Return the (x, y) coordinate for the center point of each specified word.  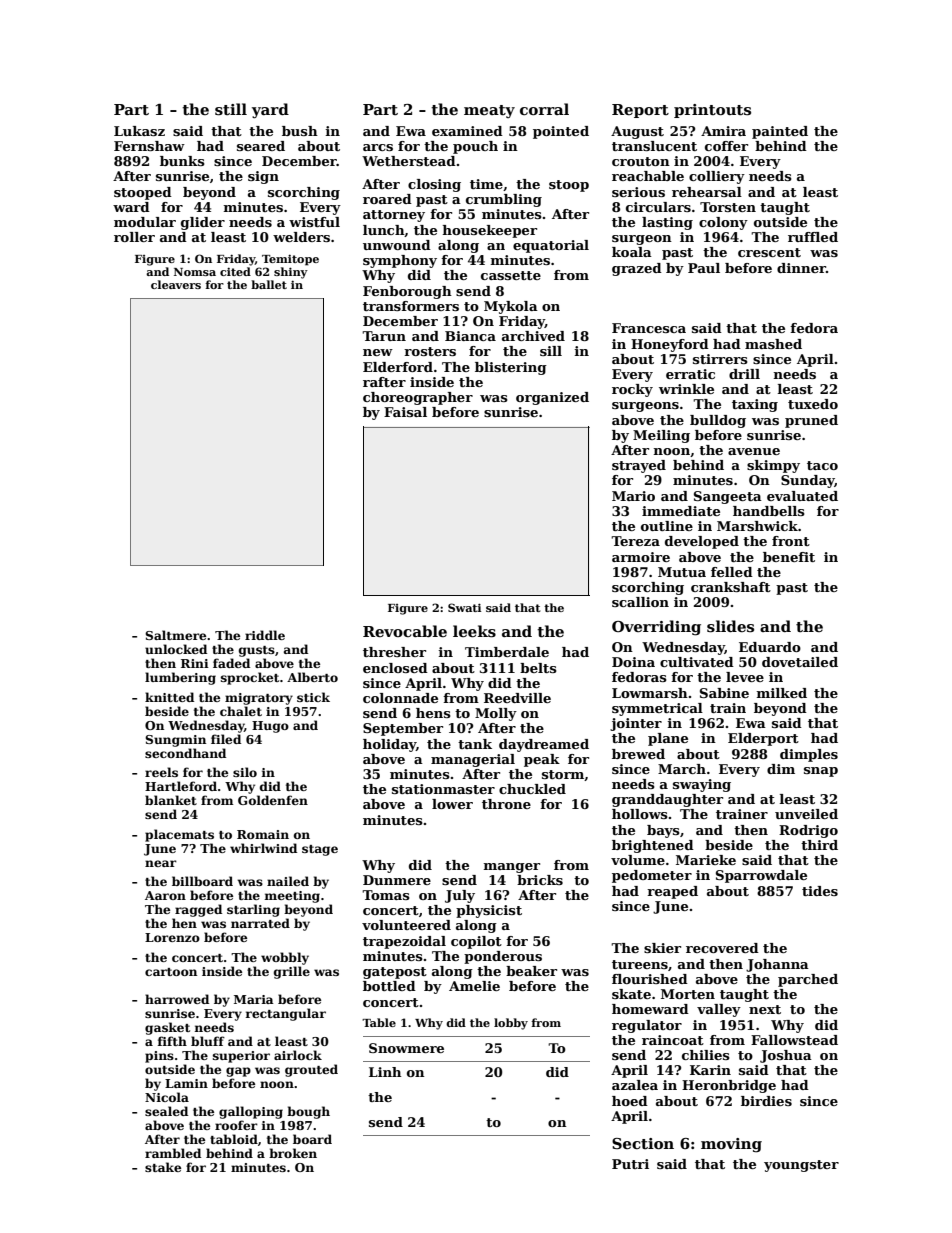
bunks (182, 161)
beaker (531, 971)
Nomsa (195, 272)
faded (231, 663)
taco (822, 465)
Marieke (706, 860)
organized (552, 398)
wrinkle (686, 389)
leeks (474, 631)
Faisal (405, 412)
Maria (254, 999)
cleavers (176, 284)
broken (293, 1153)
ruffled (813, 237)
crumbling (504, 200)
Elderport (763, 739)
